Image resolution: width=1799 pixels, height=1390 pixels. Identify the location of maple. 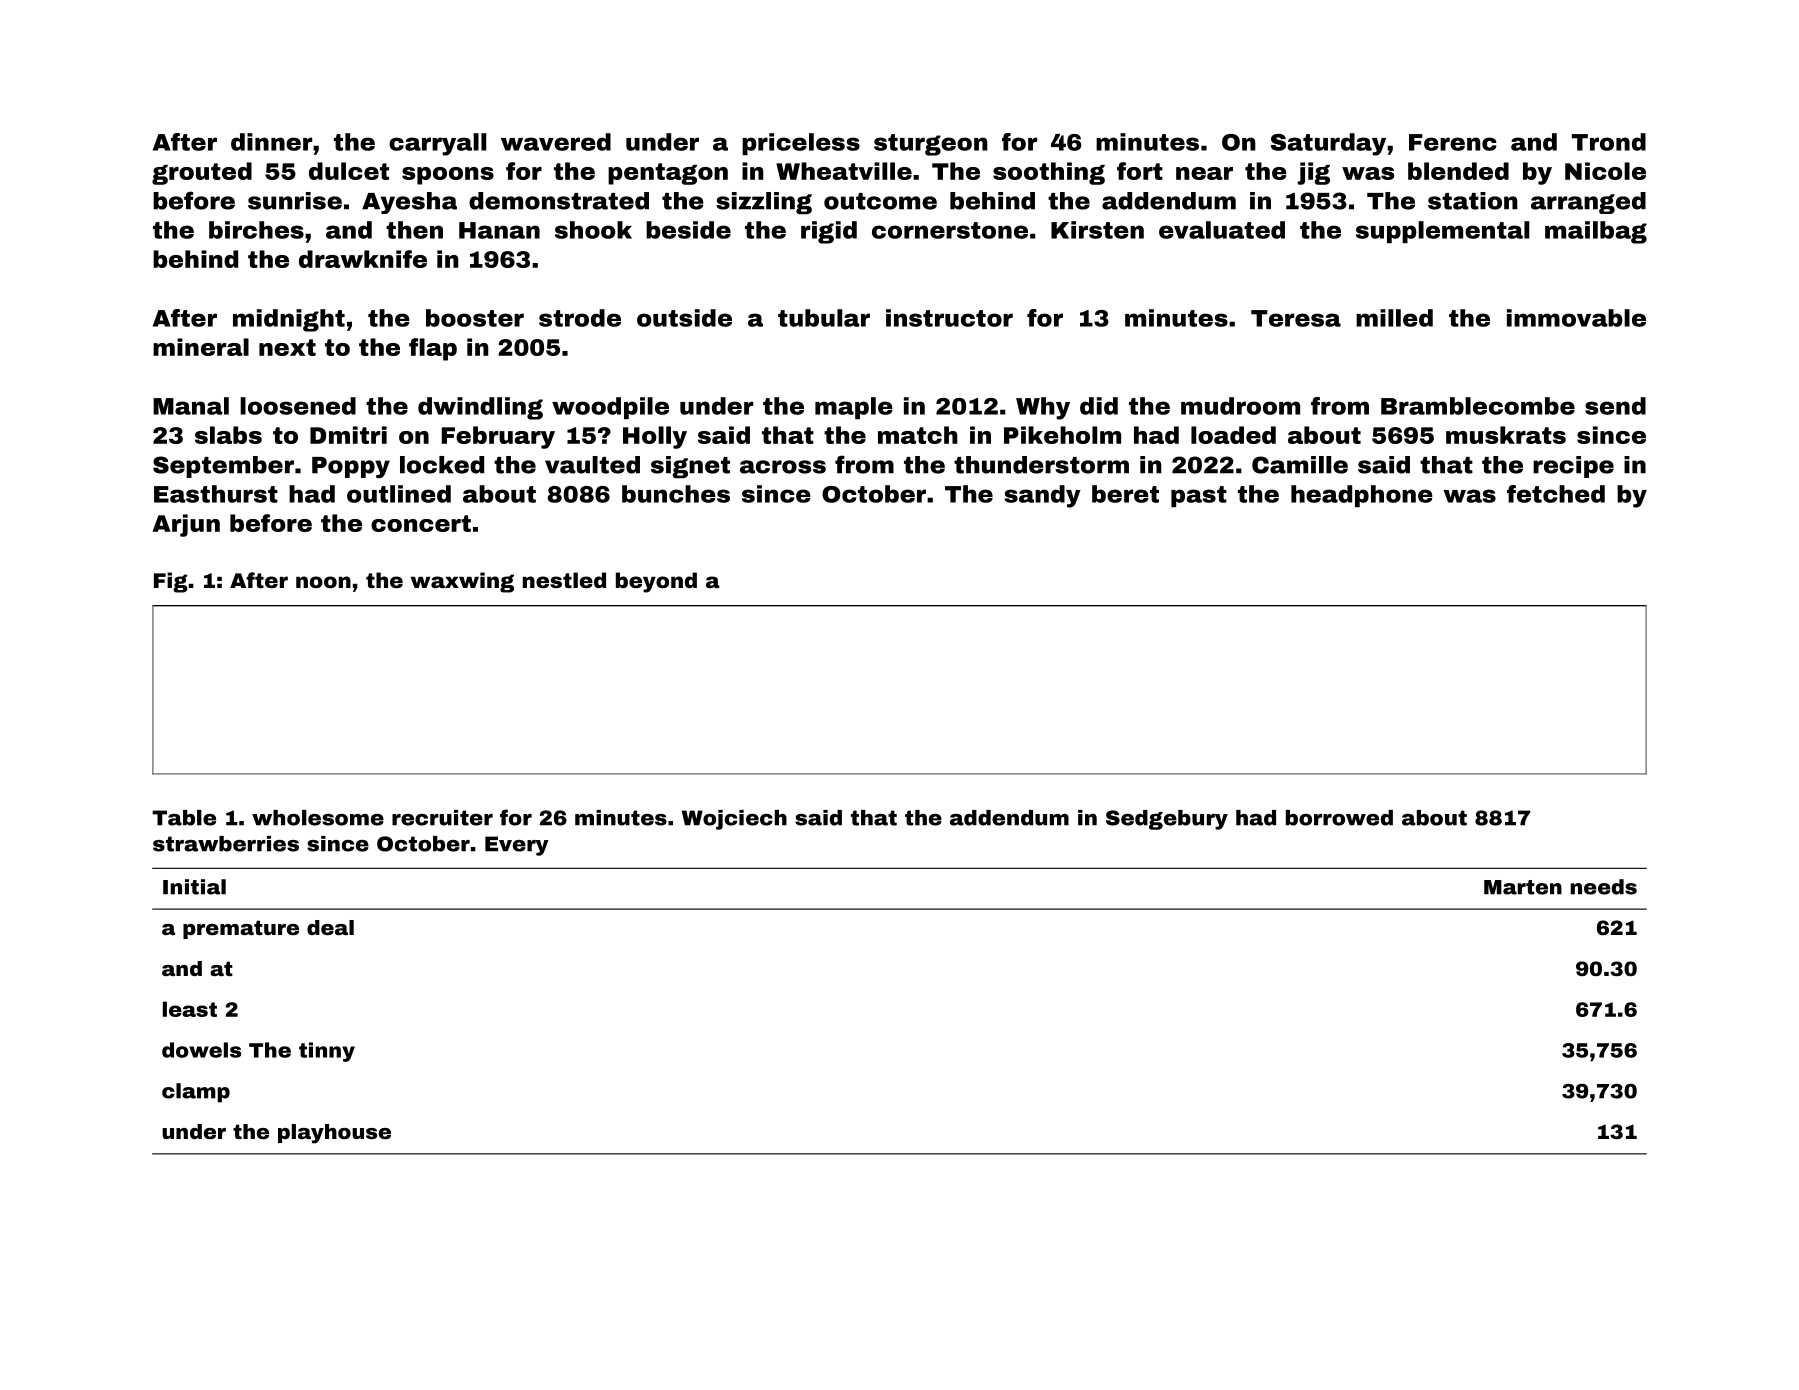
(854, 408).
